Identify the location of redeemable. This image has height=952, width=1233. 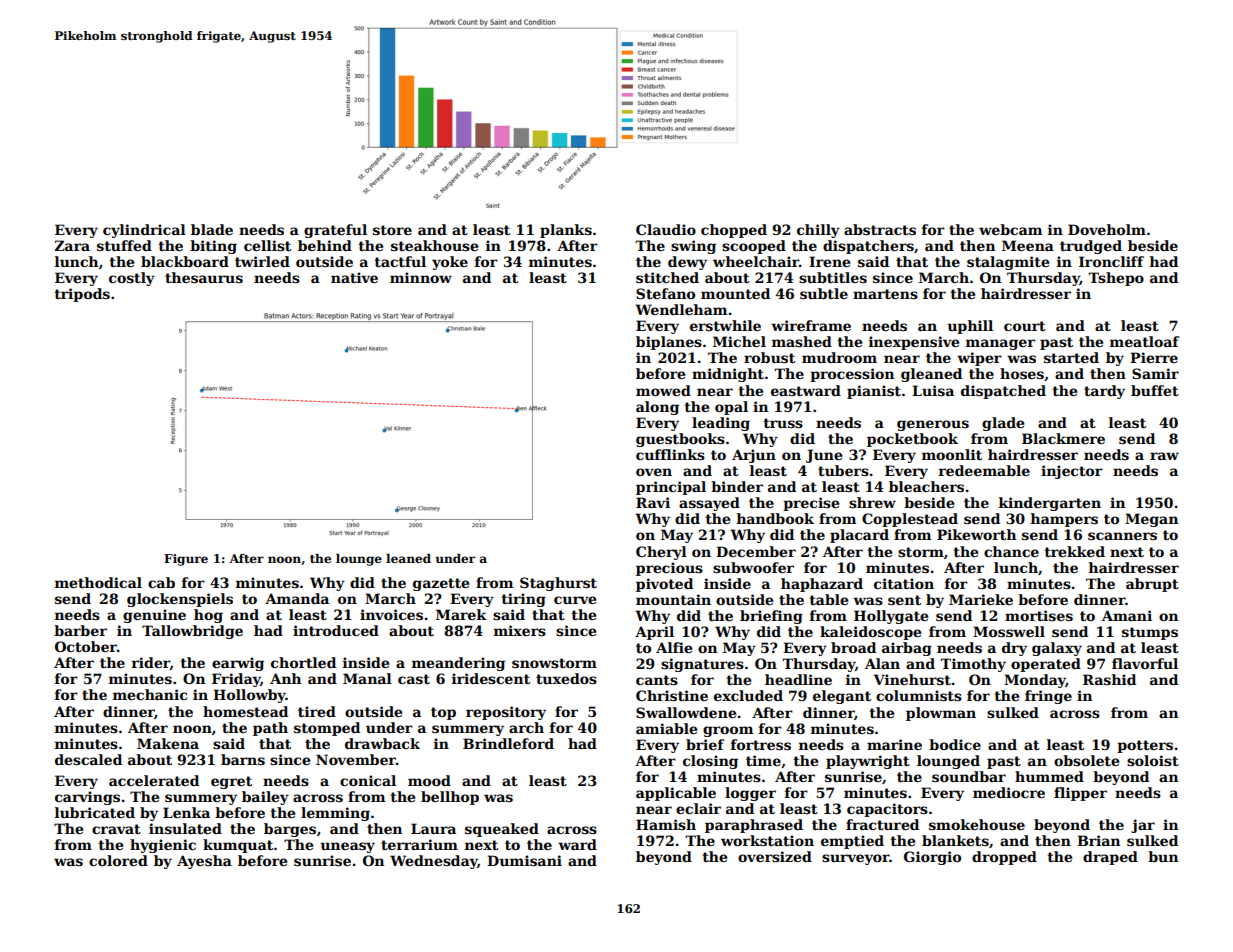
(984, 470).
